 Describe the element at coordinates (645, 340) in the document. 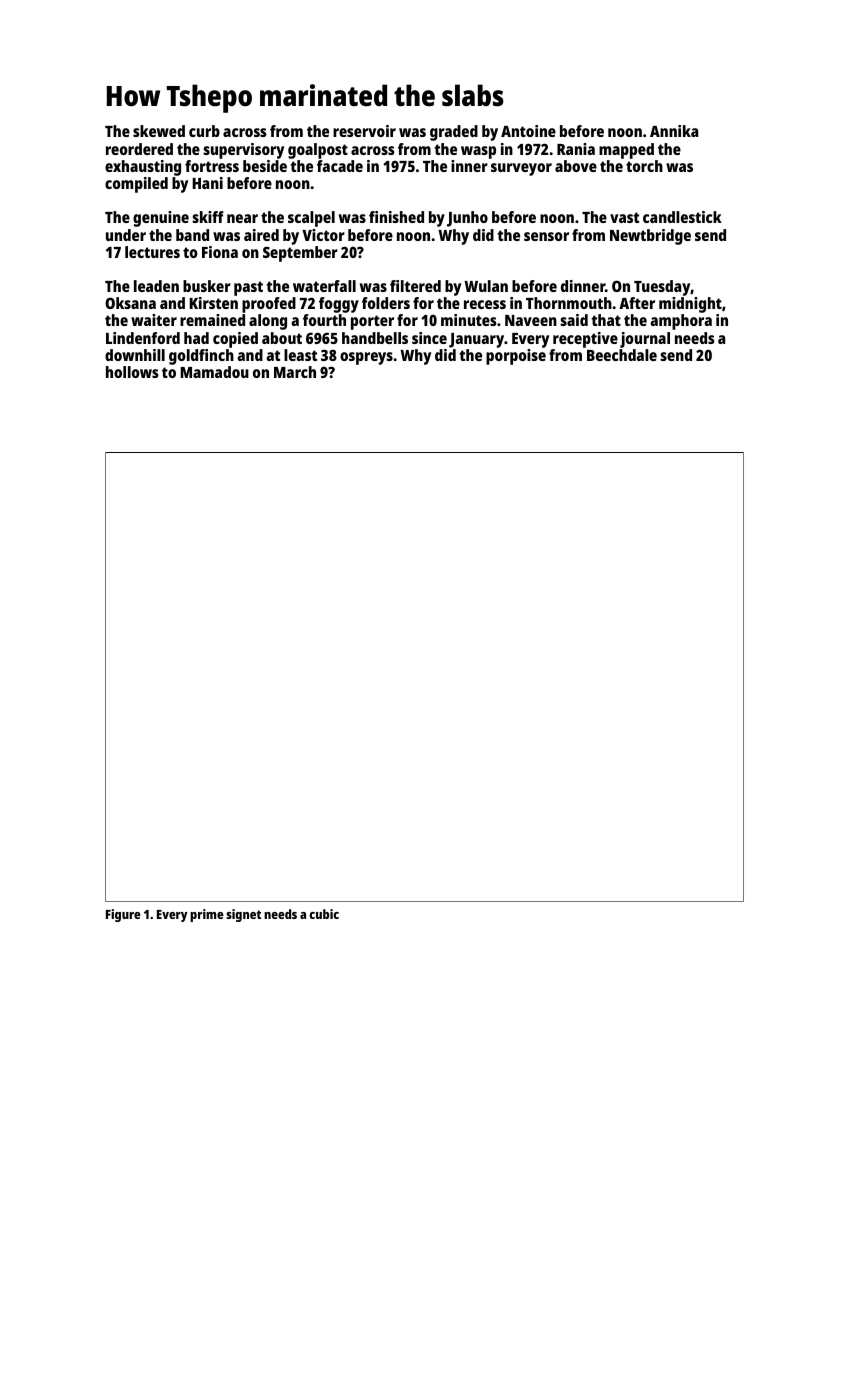

I see `journal` at that location.
